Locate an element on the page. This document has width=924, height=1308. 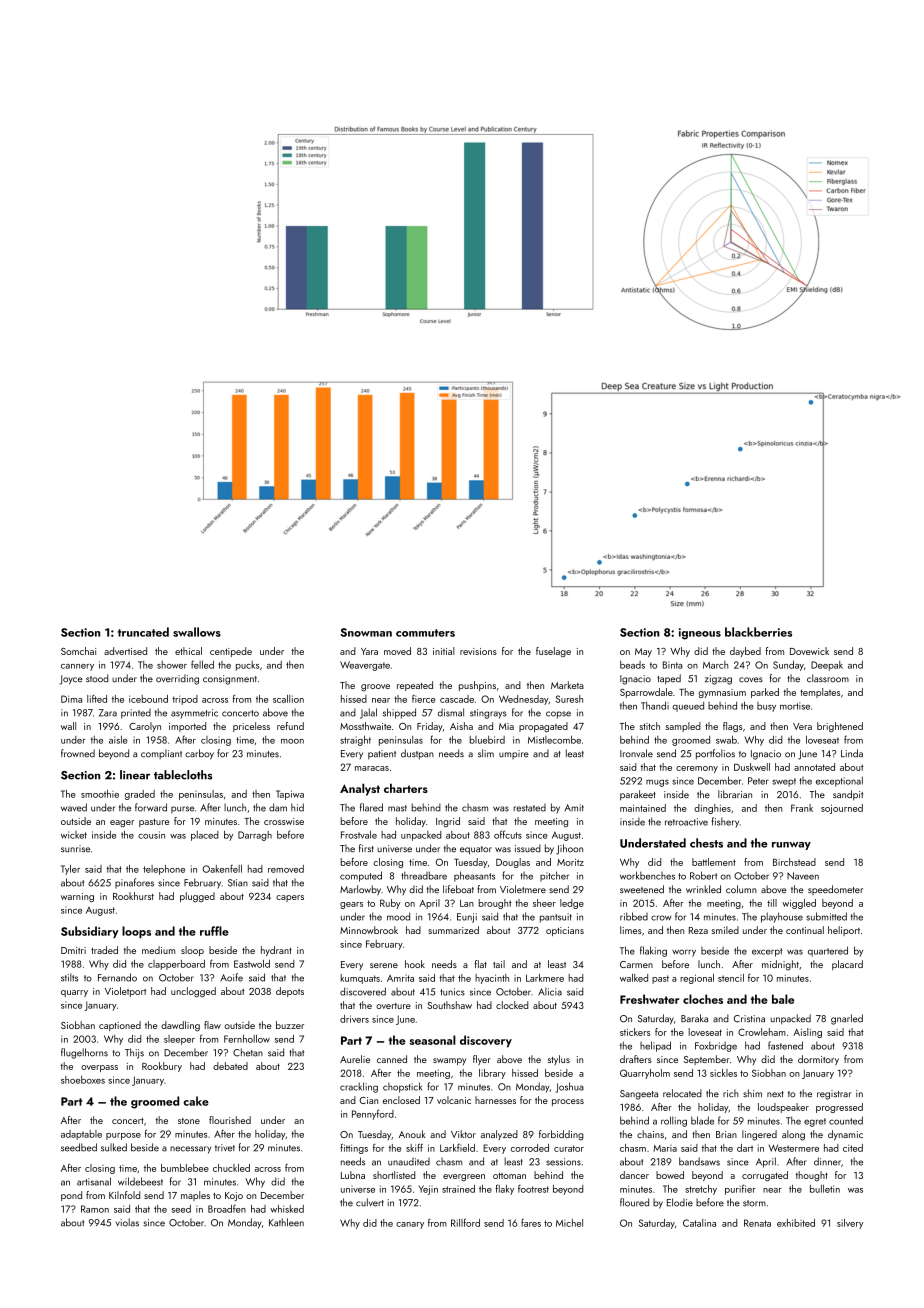
Linda is located at coordinates (852, 753).
